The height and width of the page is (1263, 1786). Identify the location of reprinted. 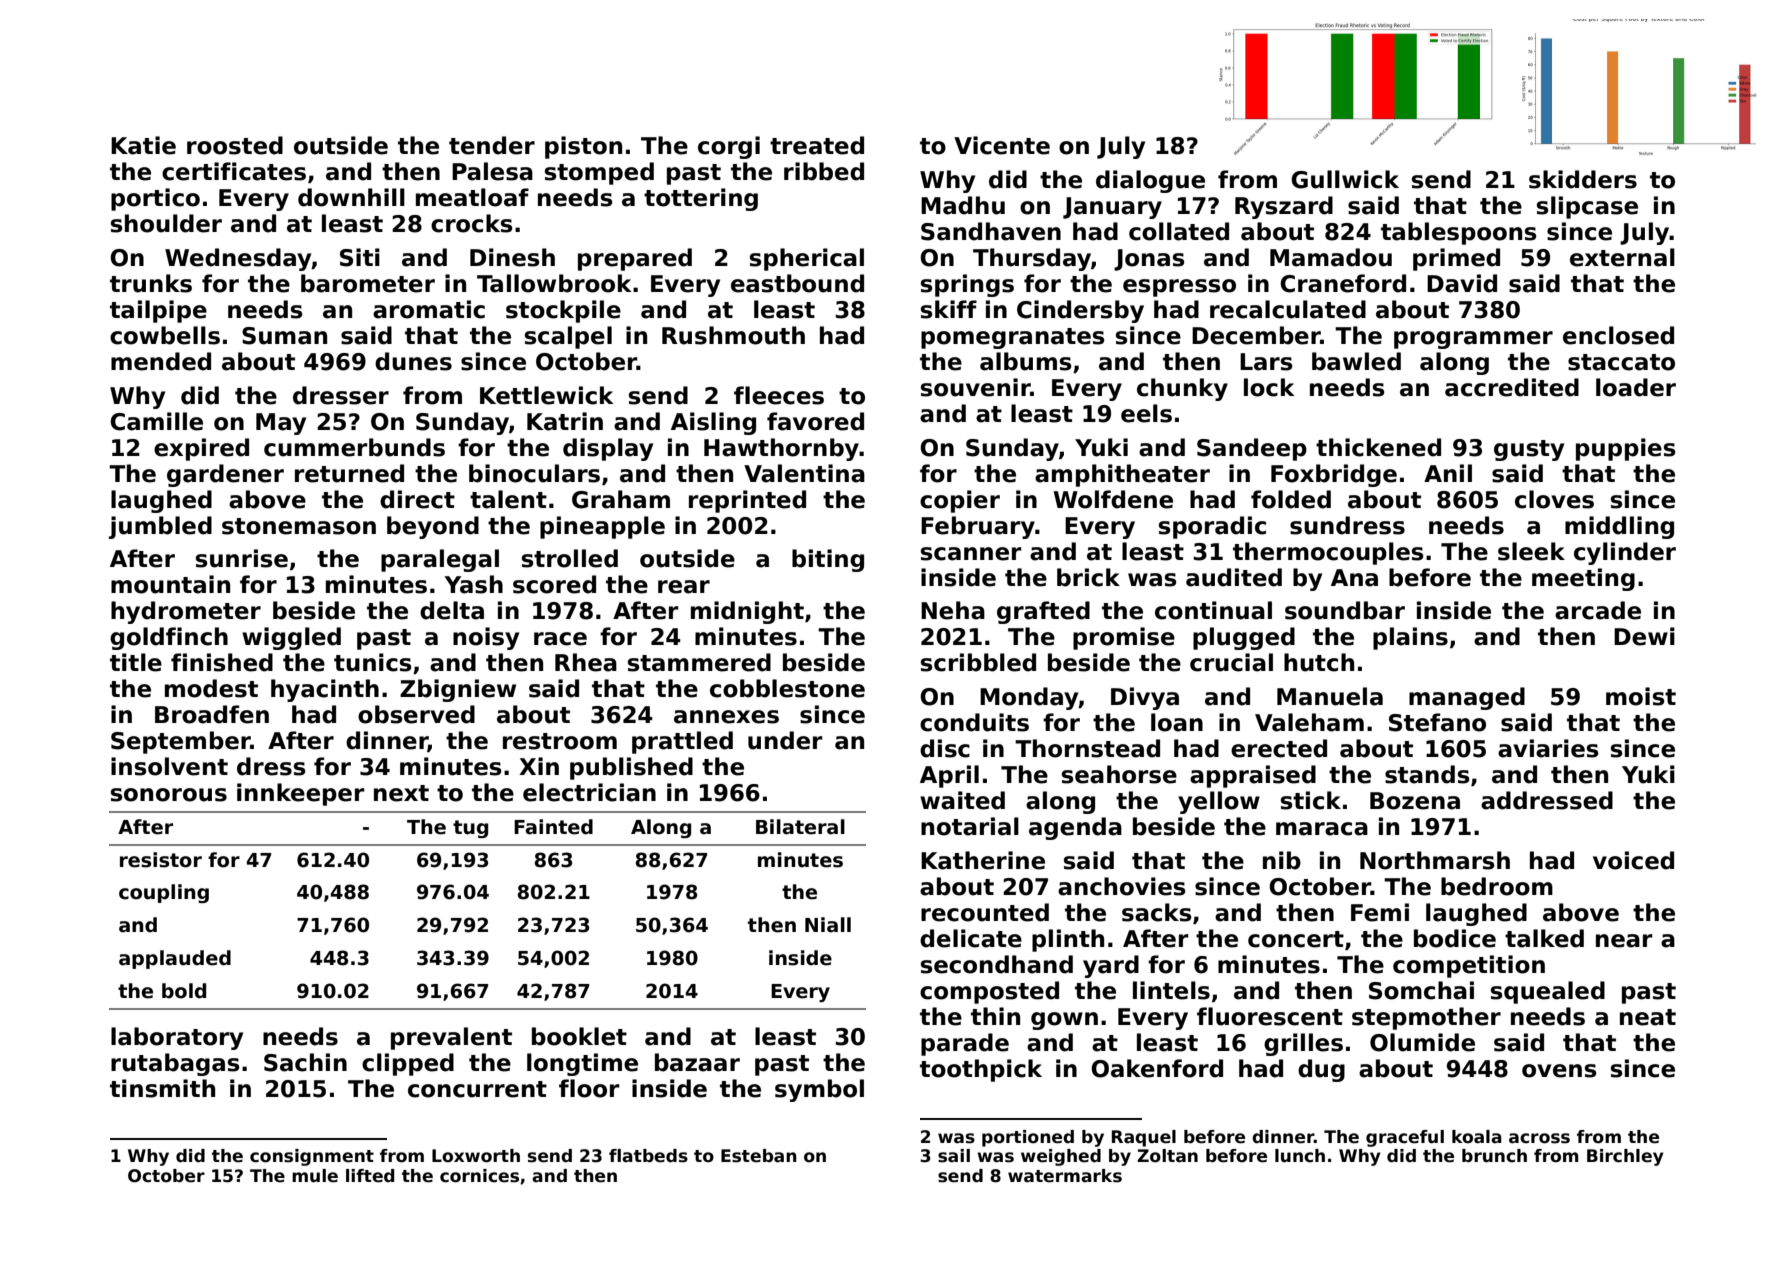
(747, 501).
